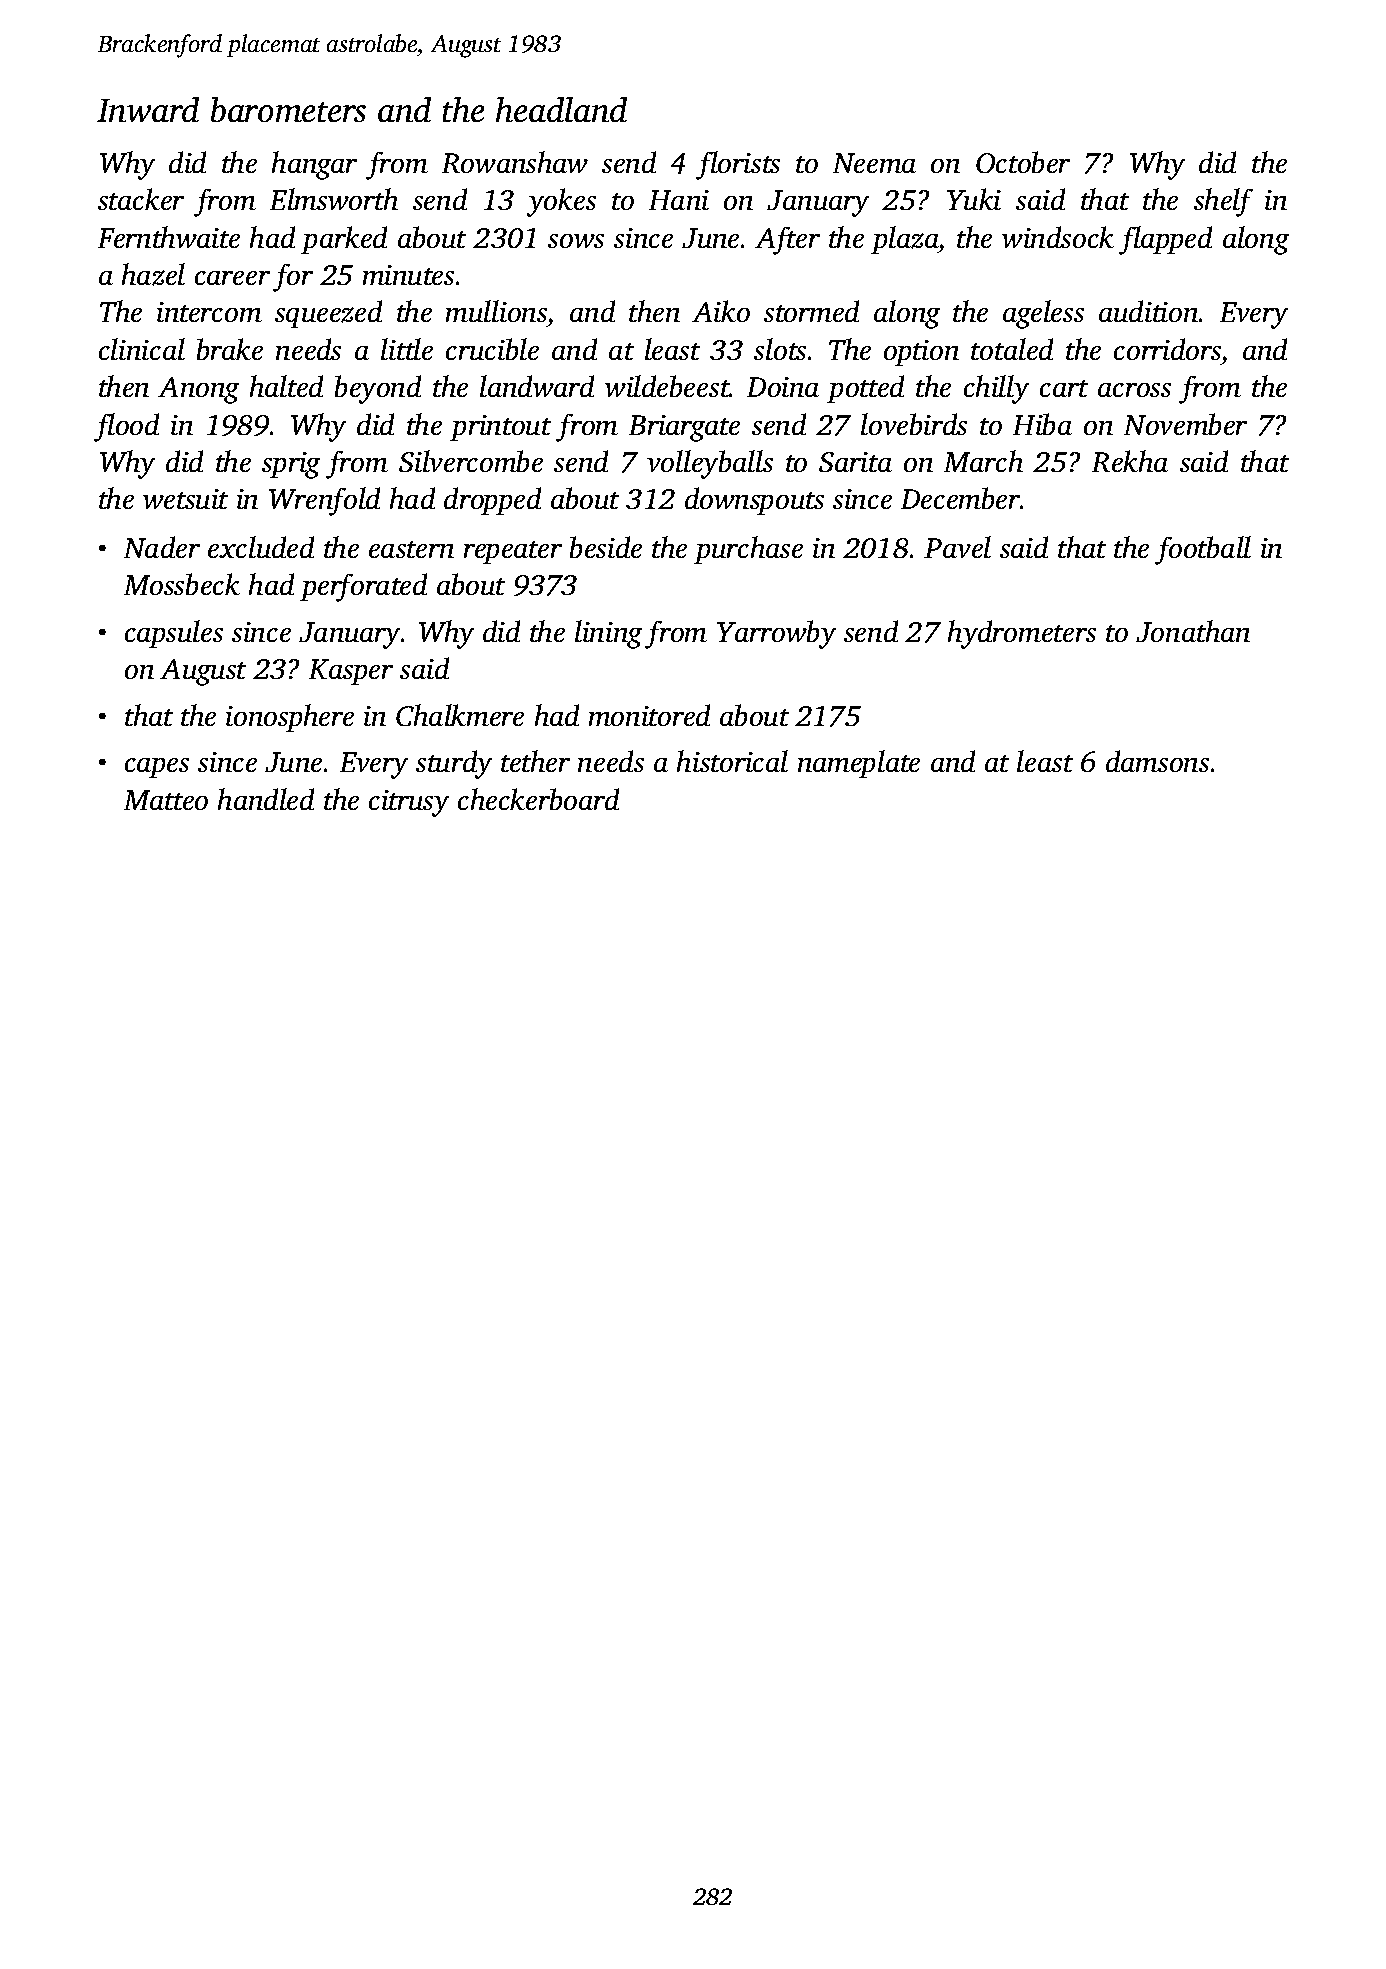  I want to click on ageless, so click(1043, 314).
